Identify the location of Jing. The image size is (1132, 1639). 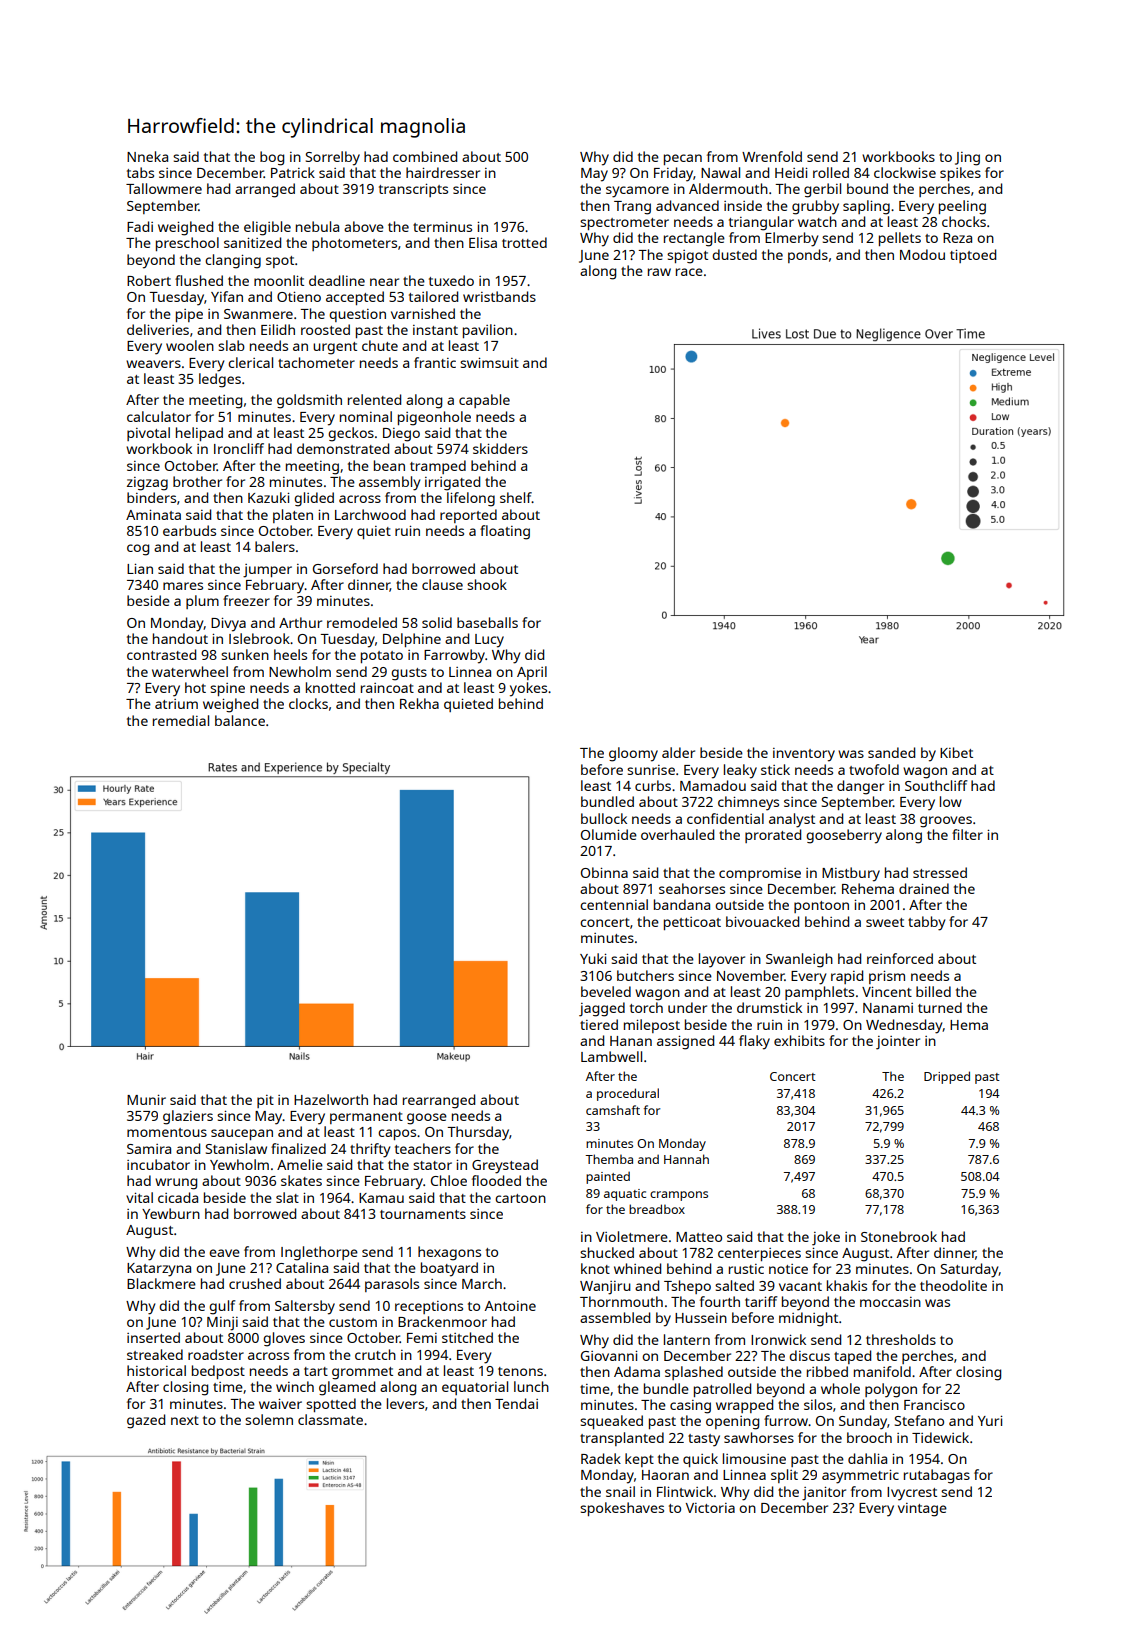
(967, 159).
